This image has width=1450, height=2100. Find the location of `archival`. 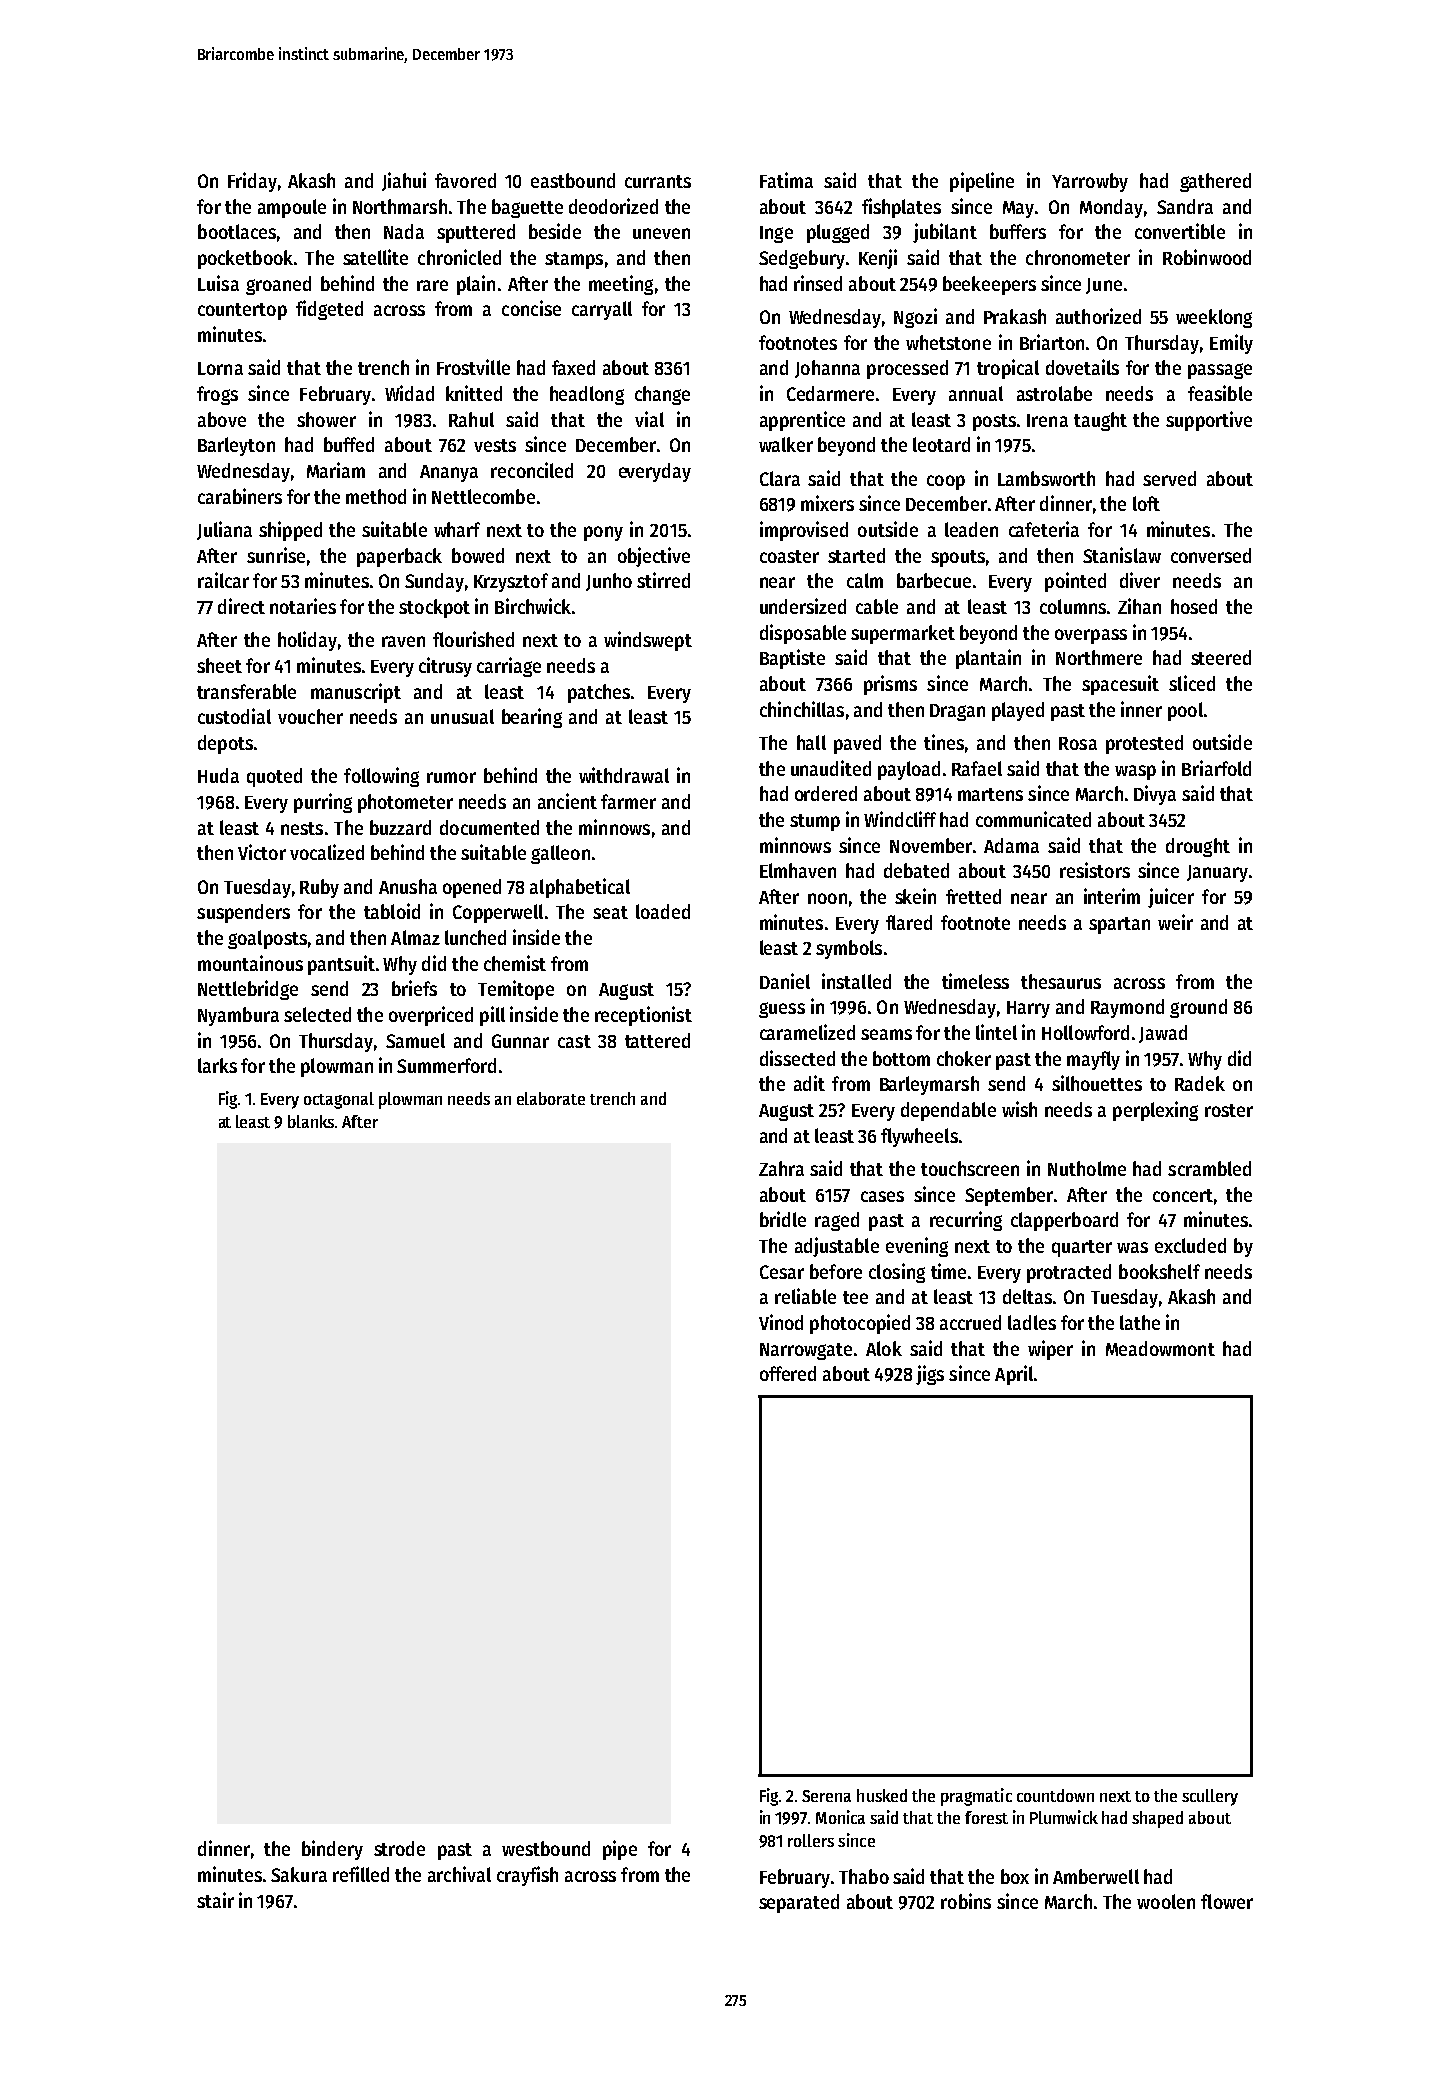

archival is located at coordinates (459, 1874).
